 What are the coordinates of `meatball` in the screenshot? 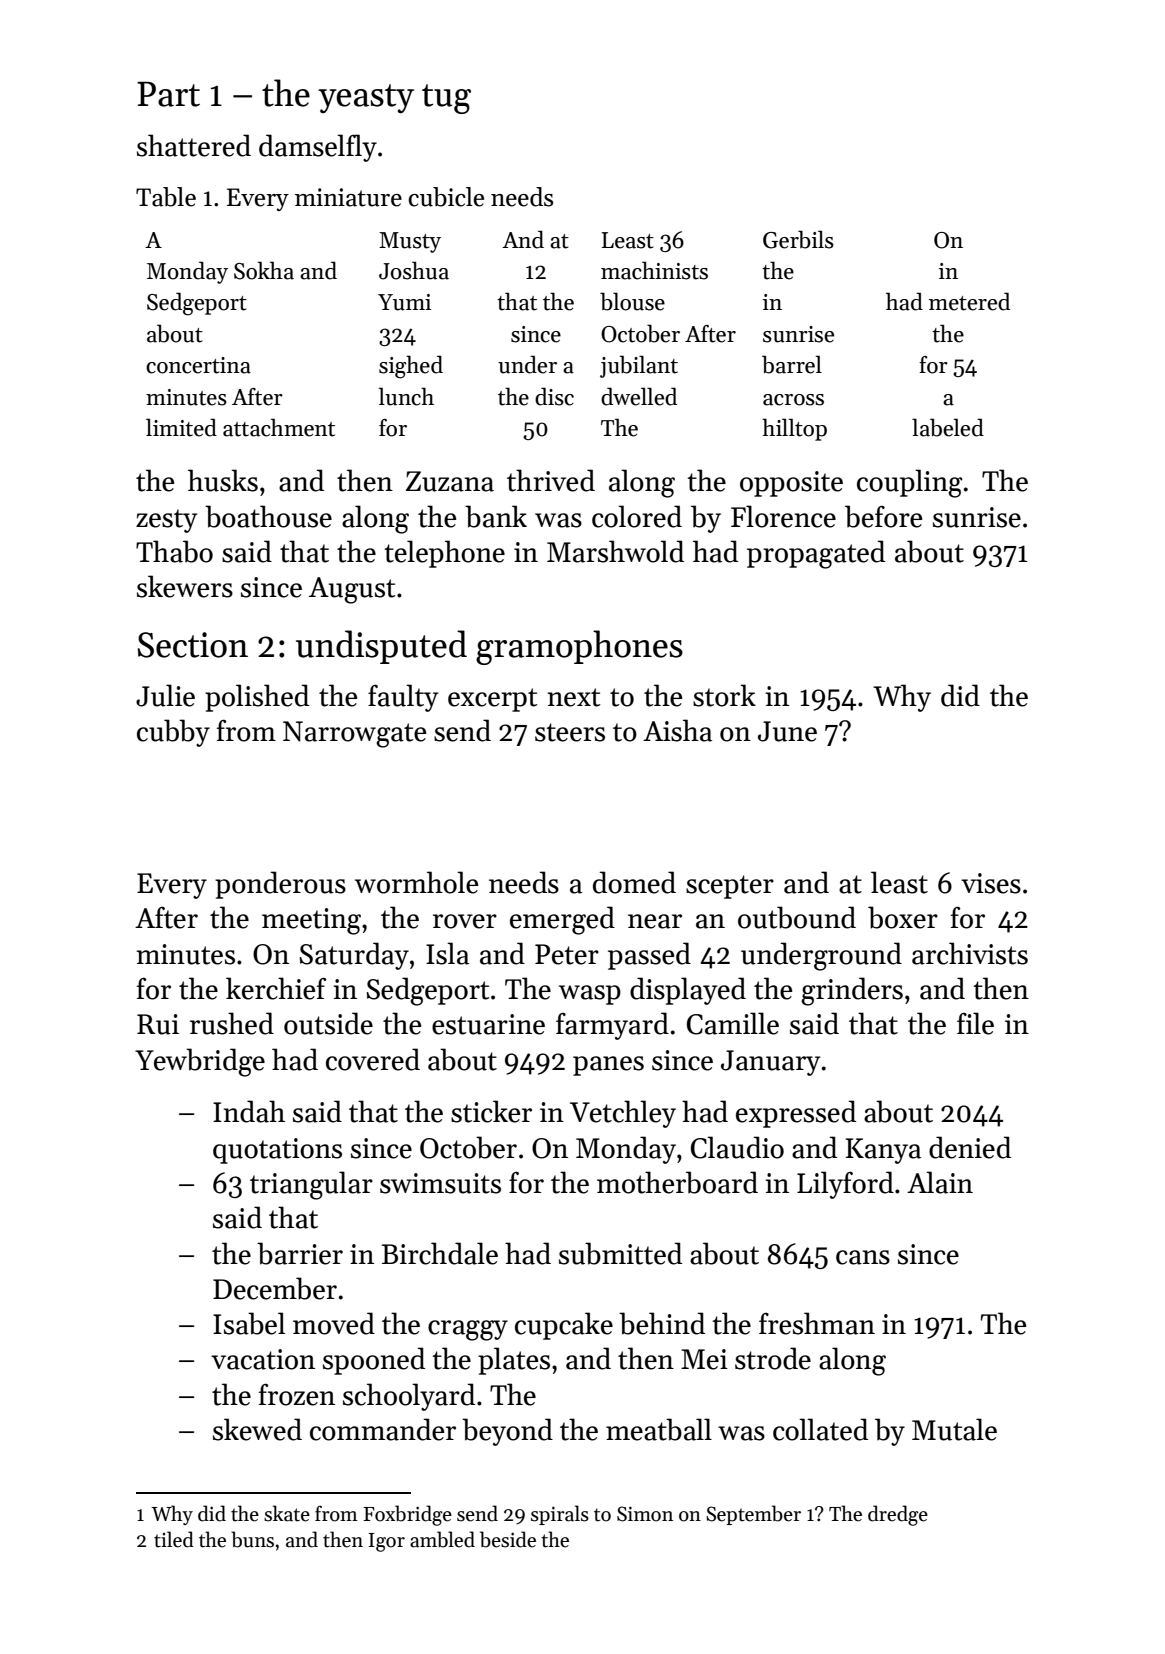 It's located at (659, 1429).
